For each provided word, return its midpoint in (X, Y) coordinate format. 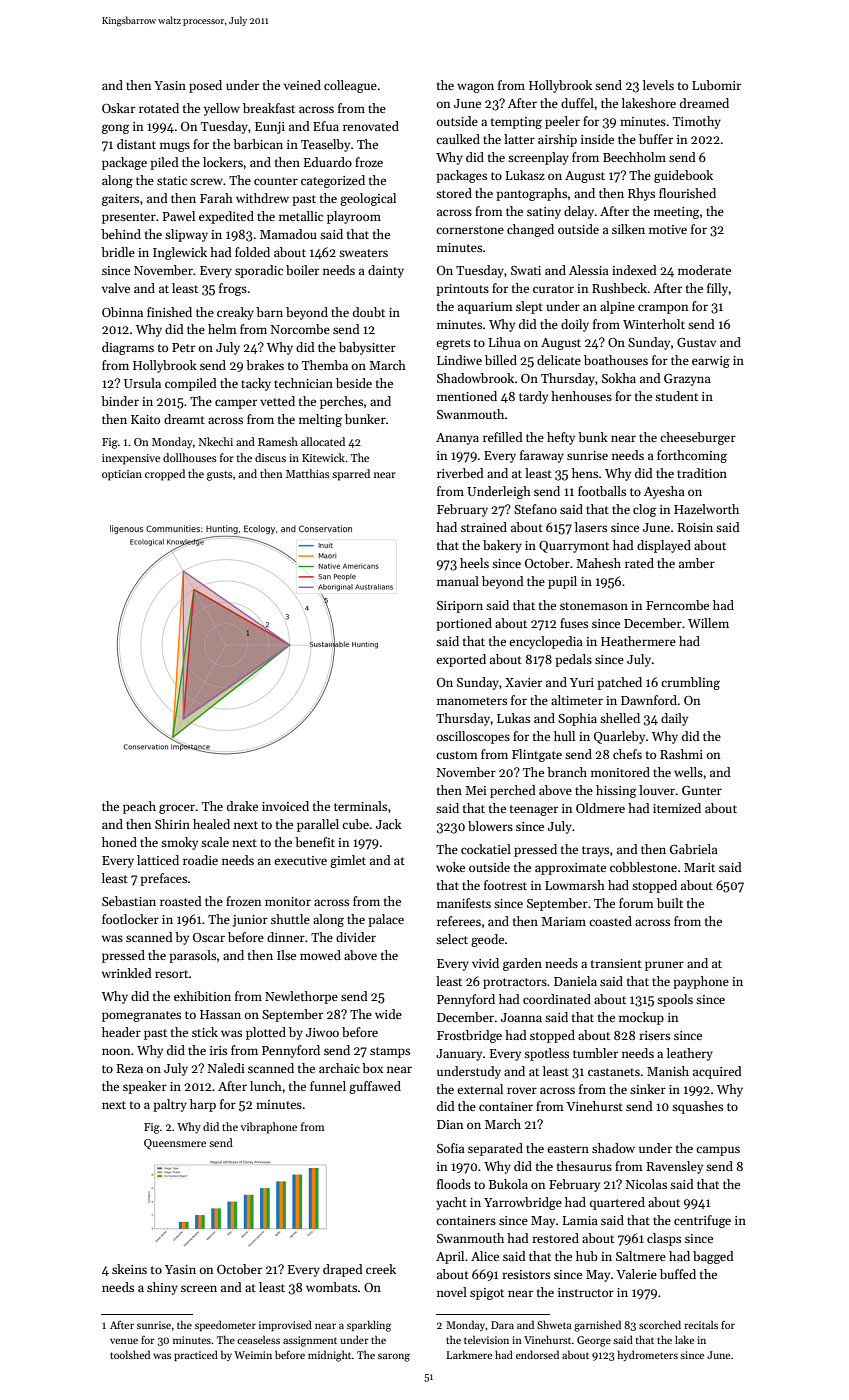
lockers (223, 162)
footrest (505, 885)
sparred (351, 475)
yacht (451, 1203)
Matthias (307, 473)
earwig (711, 362)
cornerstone (470, 230)
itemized (677, 808)
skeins (129, 1269)
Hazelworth (706, 509)
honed (119, 842)
